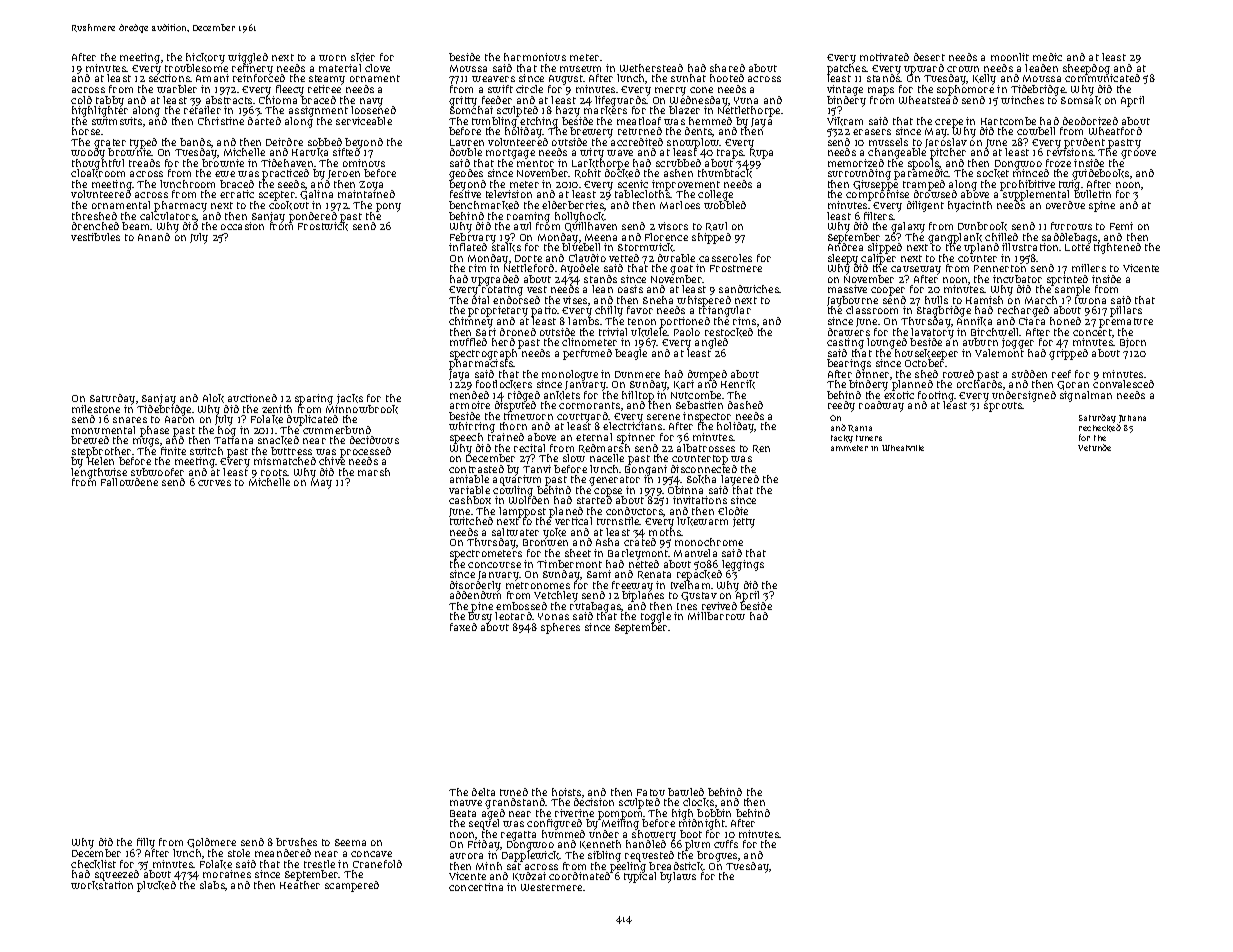  I want to click on bobbin, so click(714, 813).
